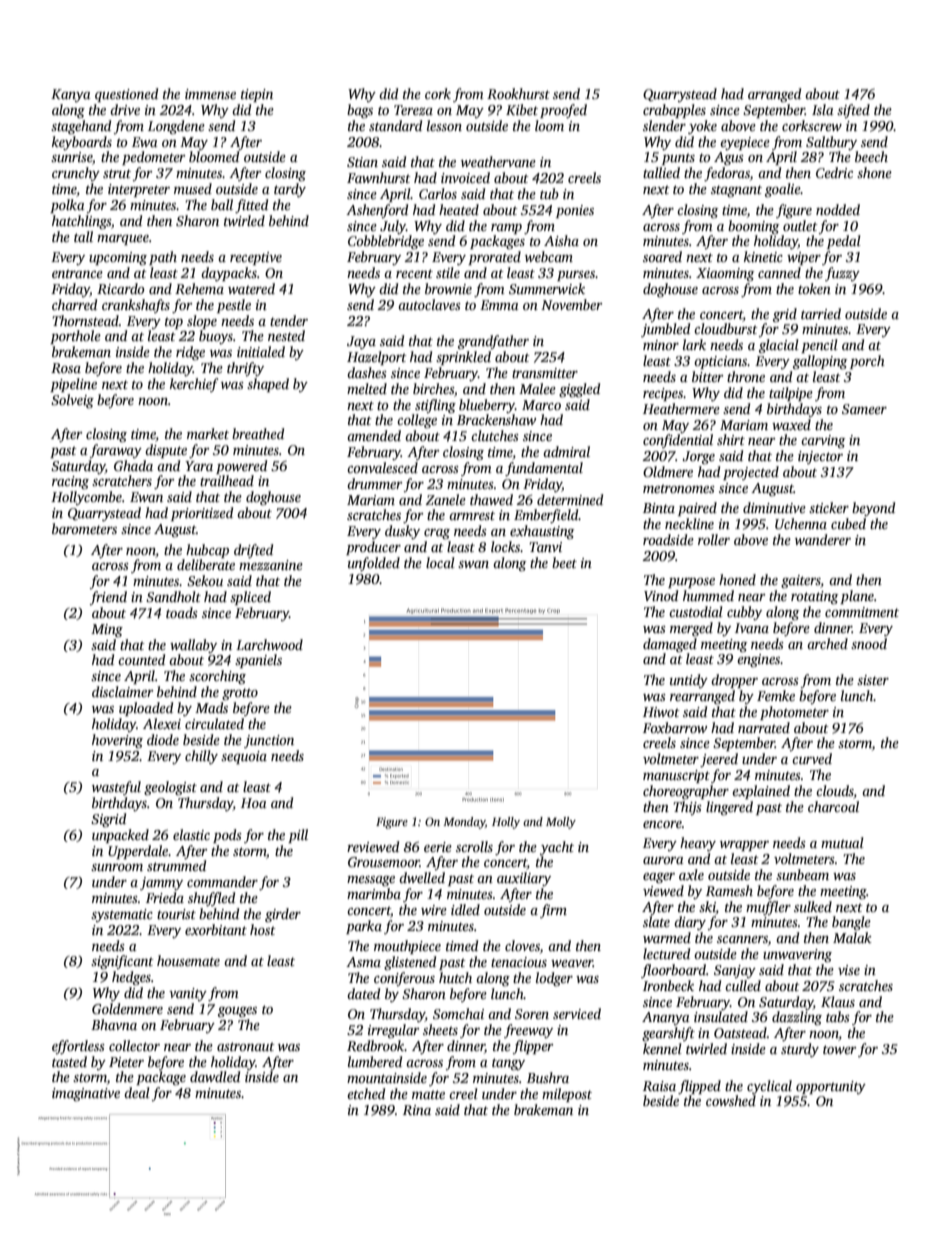 The width and height of the screenshot is (952, 1233). What do you see at coordinates (210, 94) in the screenshot?
I see `immense` at bounding box center [210, 94].
